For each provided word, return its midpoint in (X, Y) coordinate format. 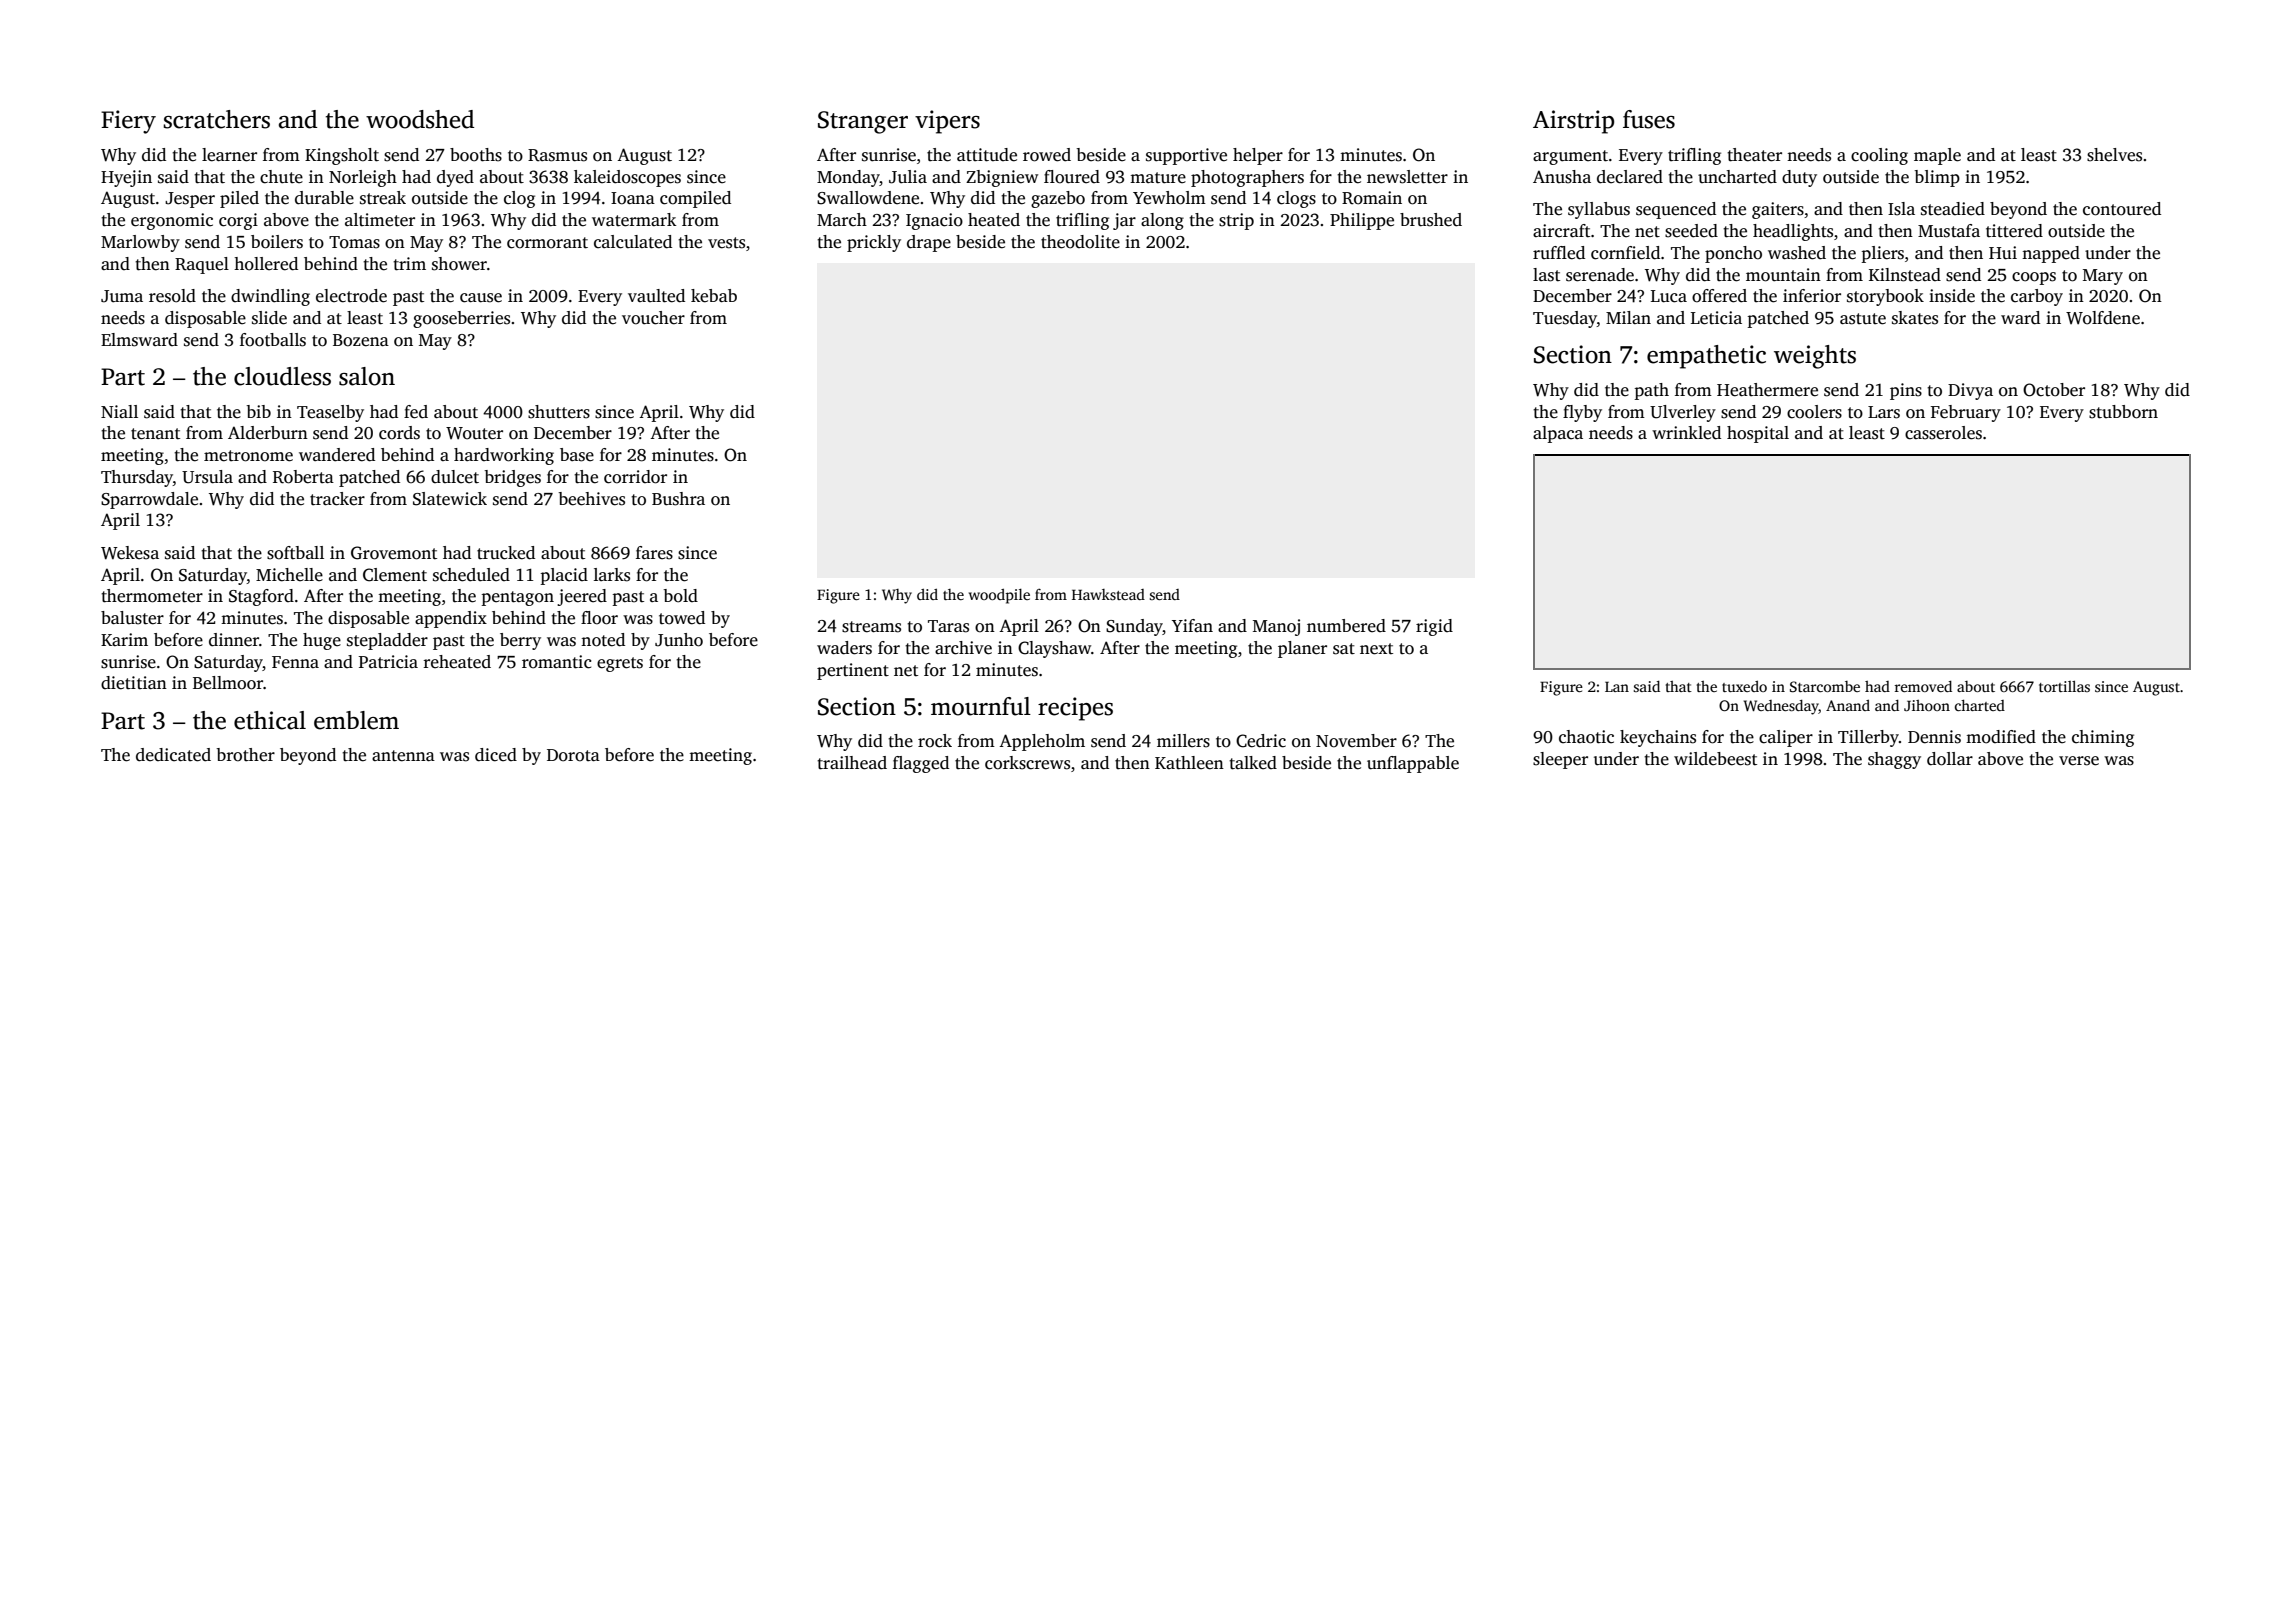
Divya (1970, 391)
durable (324, 198)
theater (1754, 155)
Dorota (573, 755)
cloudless (282, 376)
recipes (1075, 709)
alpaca (1558, 434)
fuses (1649, 119)
